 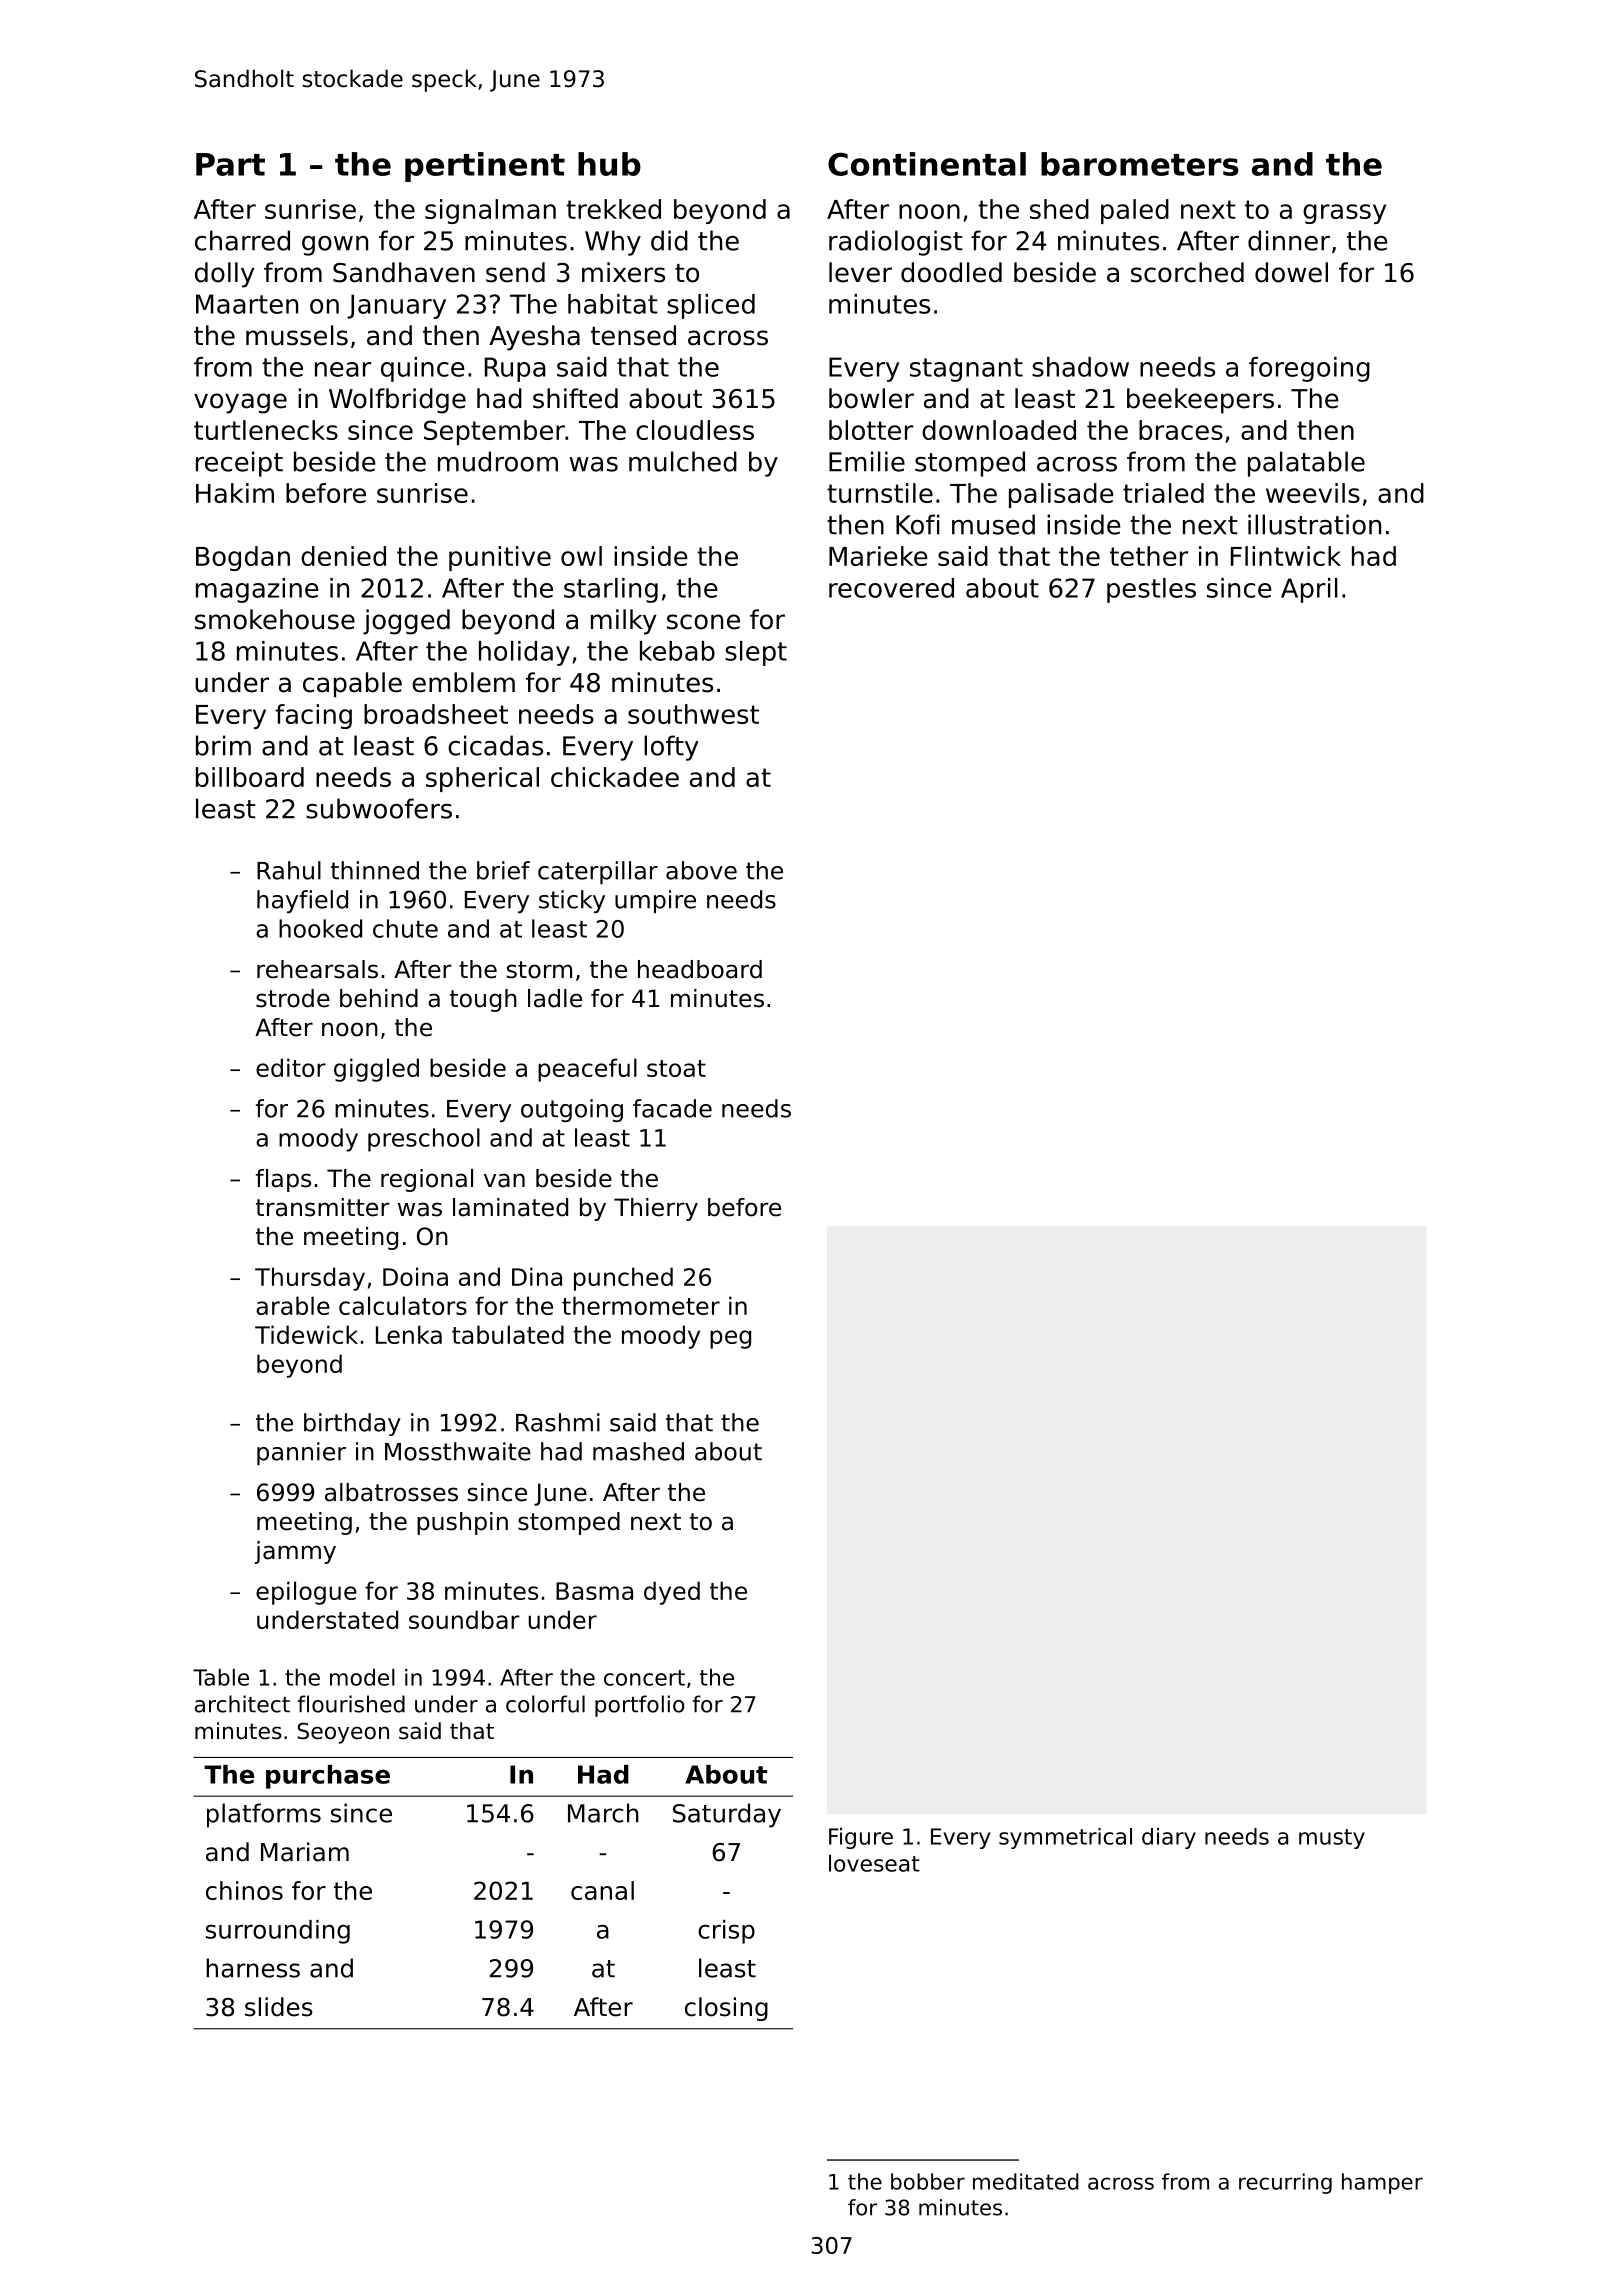 I want to click on punitive, so click(x=500, y=558).
